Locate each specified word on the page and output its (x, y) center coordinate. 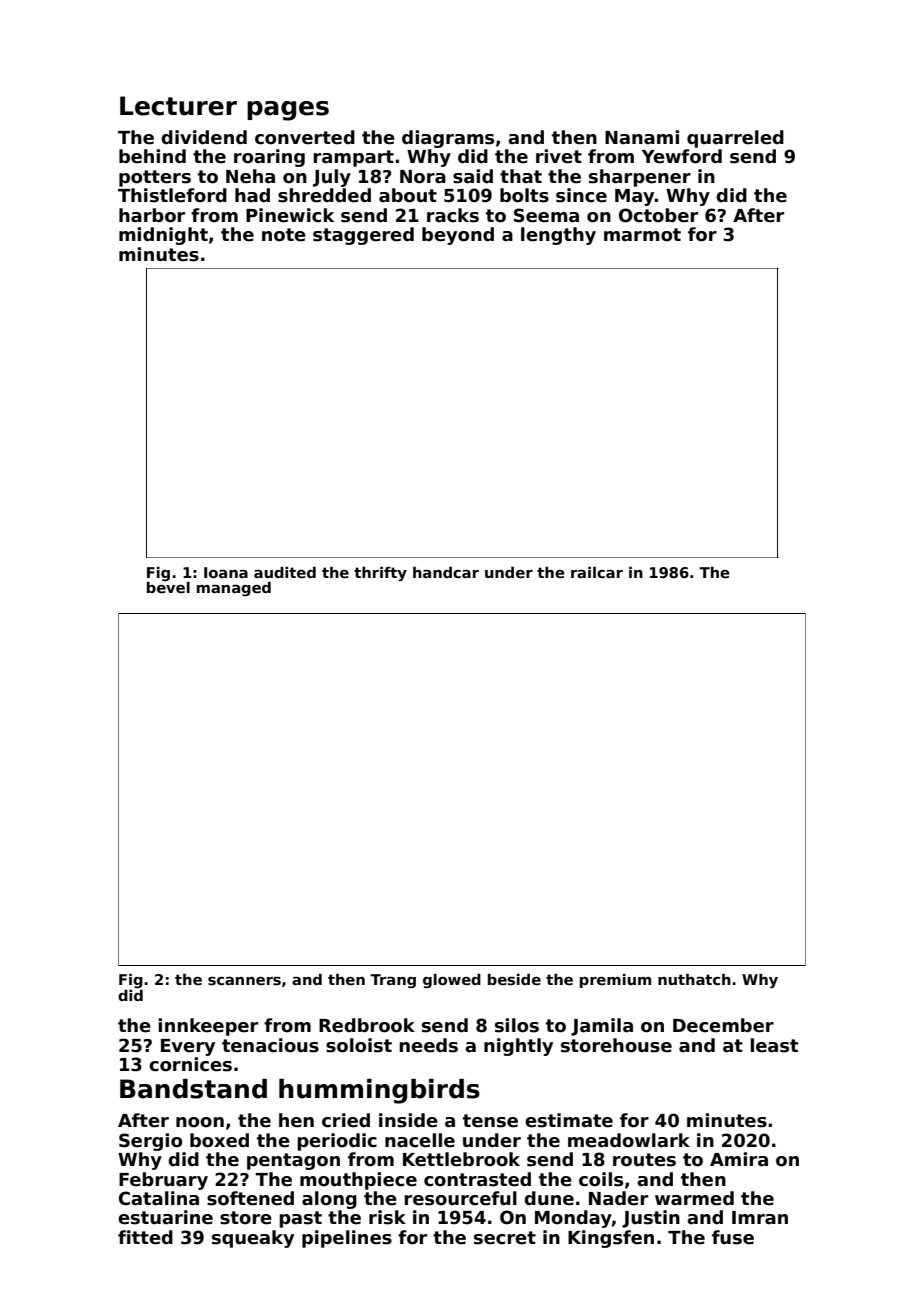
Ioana (226, 572)
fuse (733, 1237)
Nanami (642, 137)
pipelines (347, 1239)
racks (453, 215)
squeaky (253, 1239)
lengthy (558, 236)
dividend (204, 137)
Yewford (682, 156)
